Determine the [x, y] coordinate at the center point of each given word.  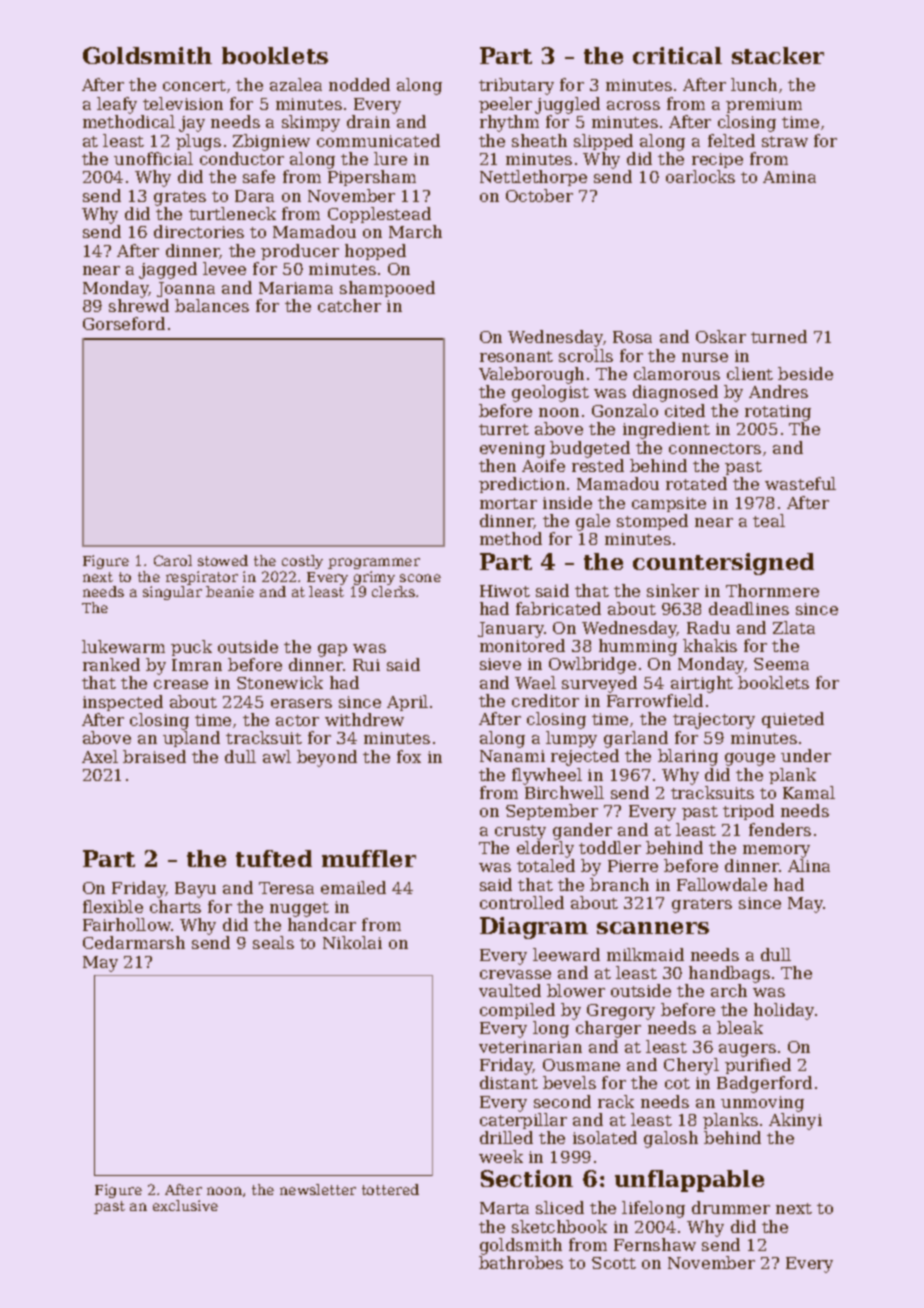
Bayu [195, 890]
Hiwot [505, 591]
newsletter [318, 1189]
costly [302, 562]
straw [785, 141]
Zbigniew [271, 142]
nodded [359, 84]
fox [409, 756]
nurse [705, 357]
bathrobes [521, 1262]
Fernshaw [655, 1244]
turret [504, 429]
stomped [652, 522]
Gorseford [124, 323]
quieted [793, 720]
